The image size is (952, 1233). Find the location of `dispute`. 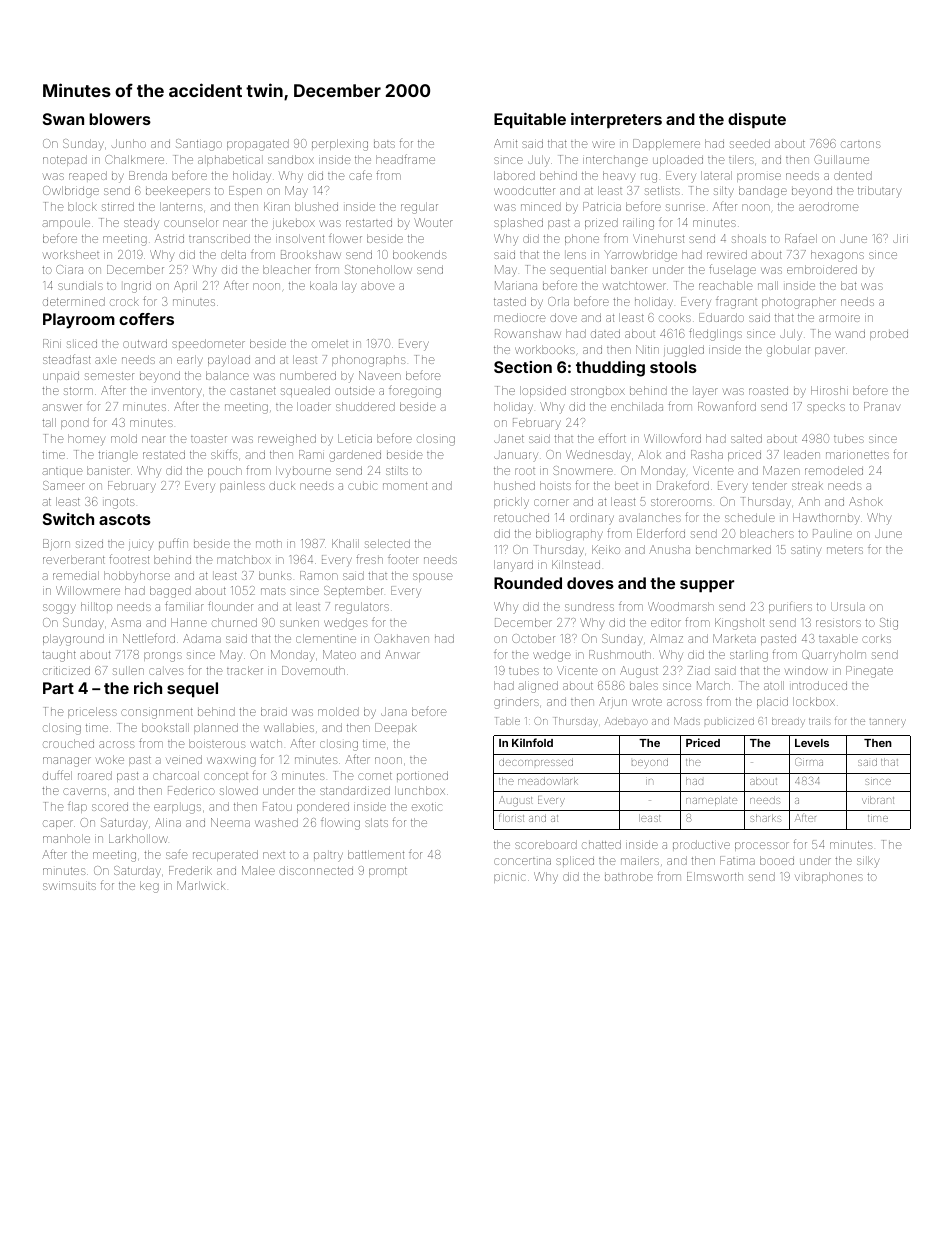

dispute is located at coordinates (757, 121).
